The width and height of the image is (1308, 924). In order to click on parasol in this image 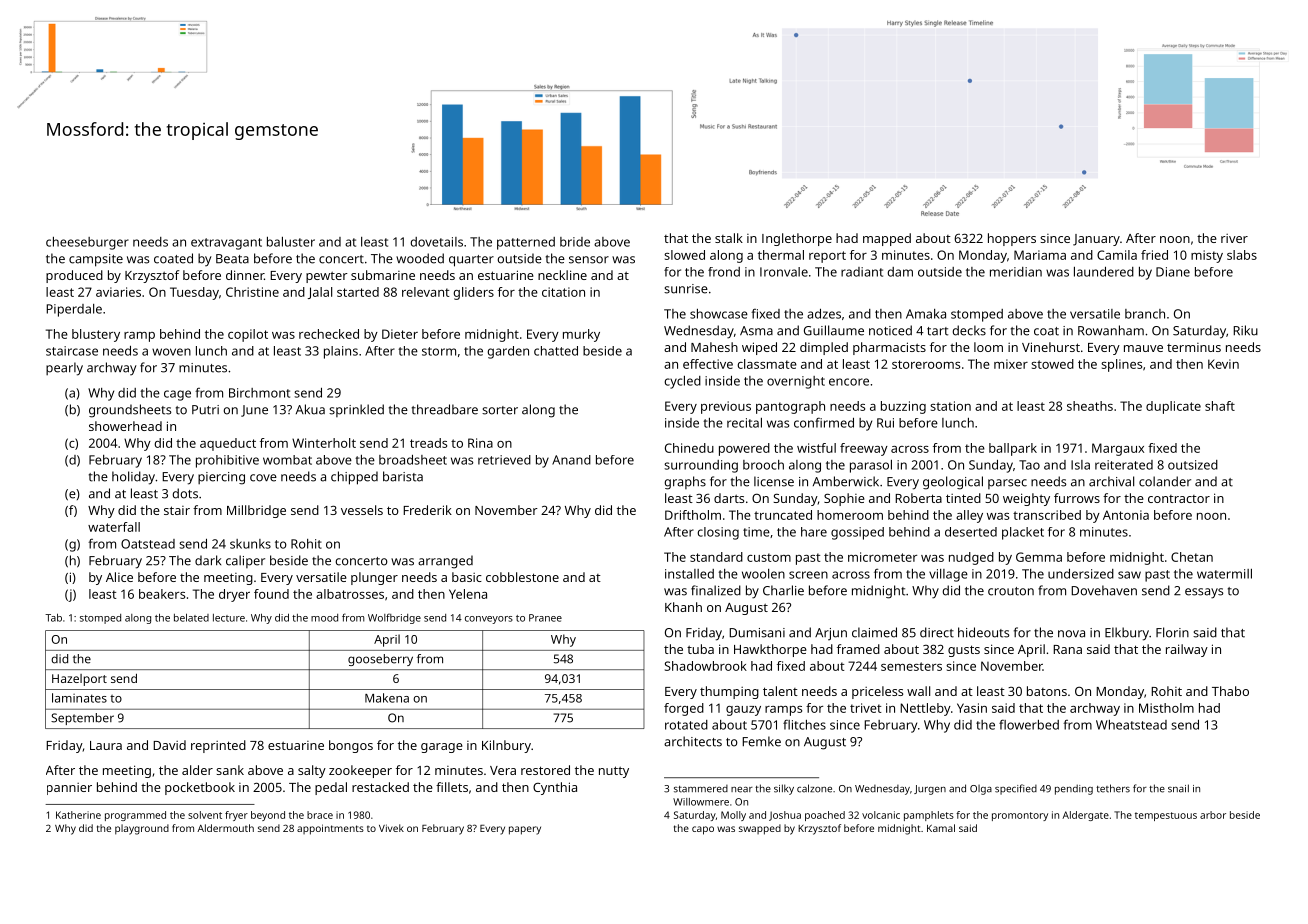, I will do `click(871, 466)`.
